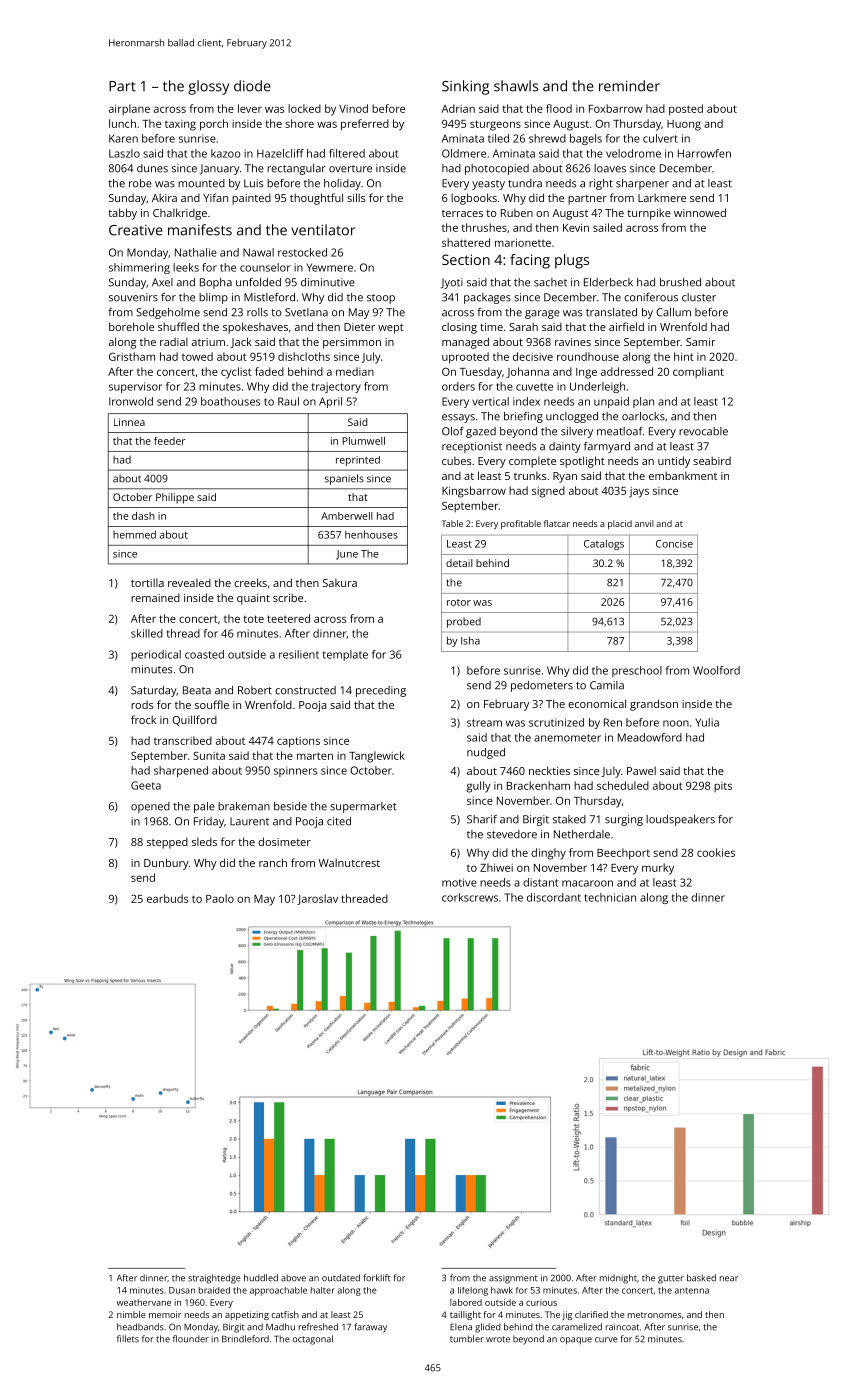 The image size is (849, 1400). Describe the element at coordinates (317, 899) in the page. I see `Jaroslav` at that location.
